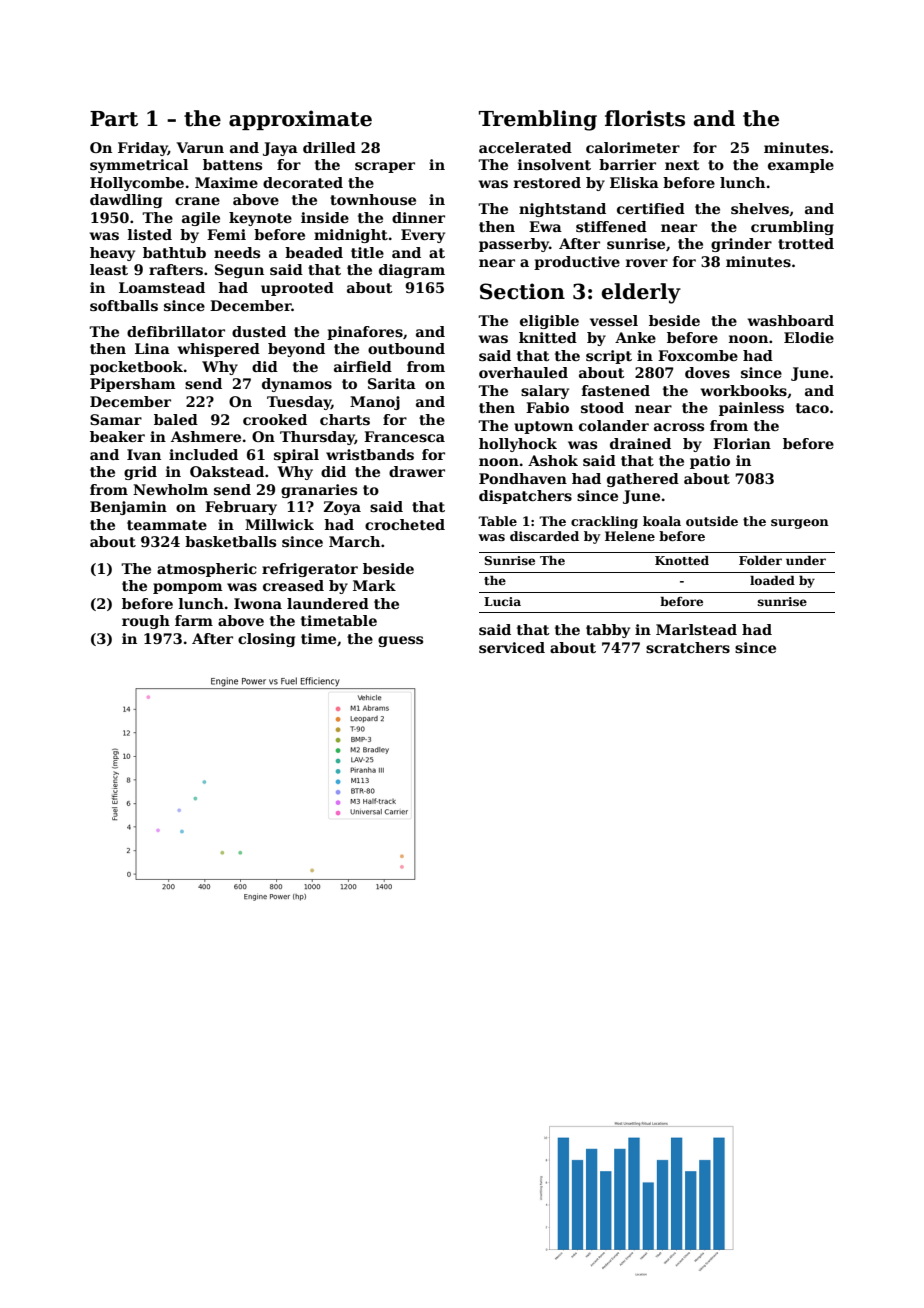  I want to click on airfield, so click(363, 366).
